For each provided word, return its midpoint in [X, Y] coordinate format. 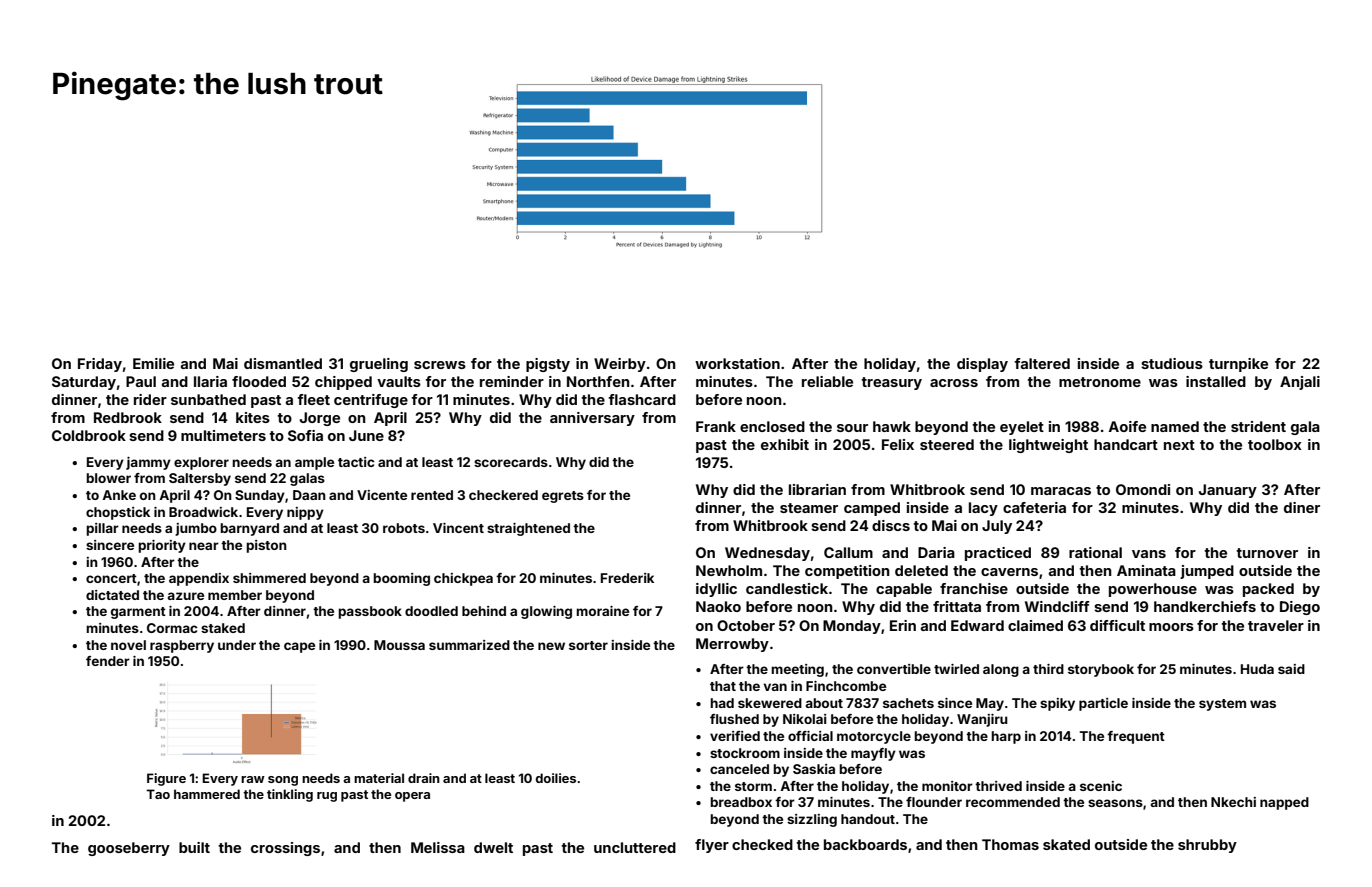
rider [150, 399]
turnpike [1238, 365]
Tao [158, 794]
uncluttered [635, 847]
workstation [737, 363]
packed [1268, 590]
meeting [797, 670]
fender [108, 661]
